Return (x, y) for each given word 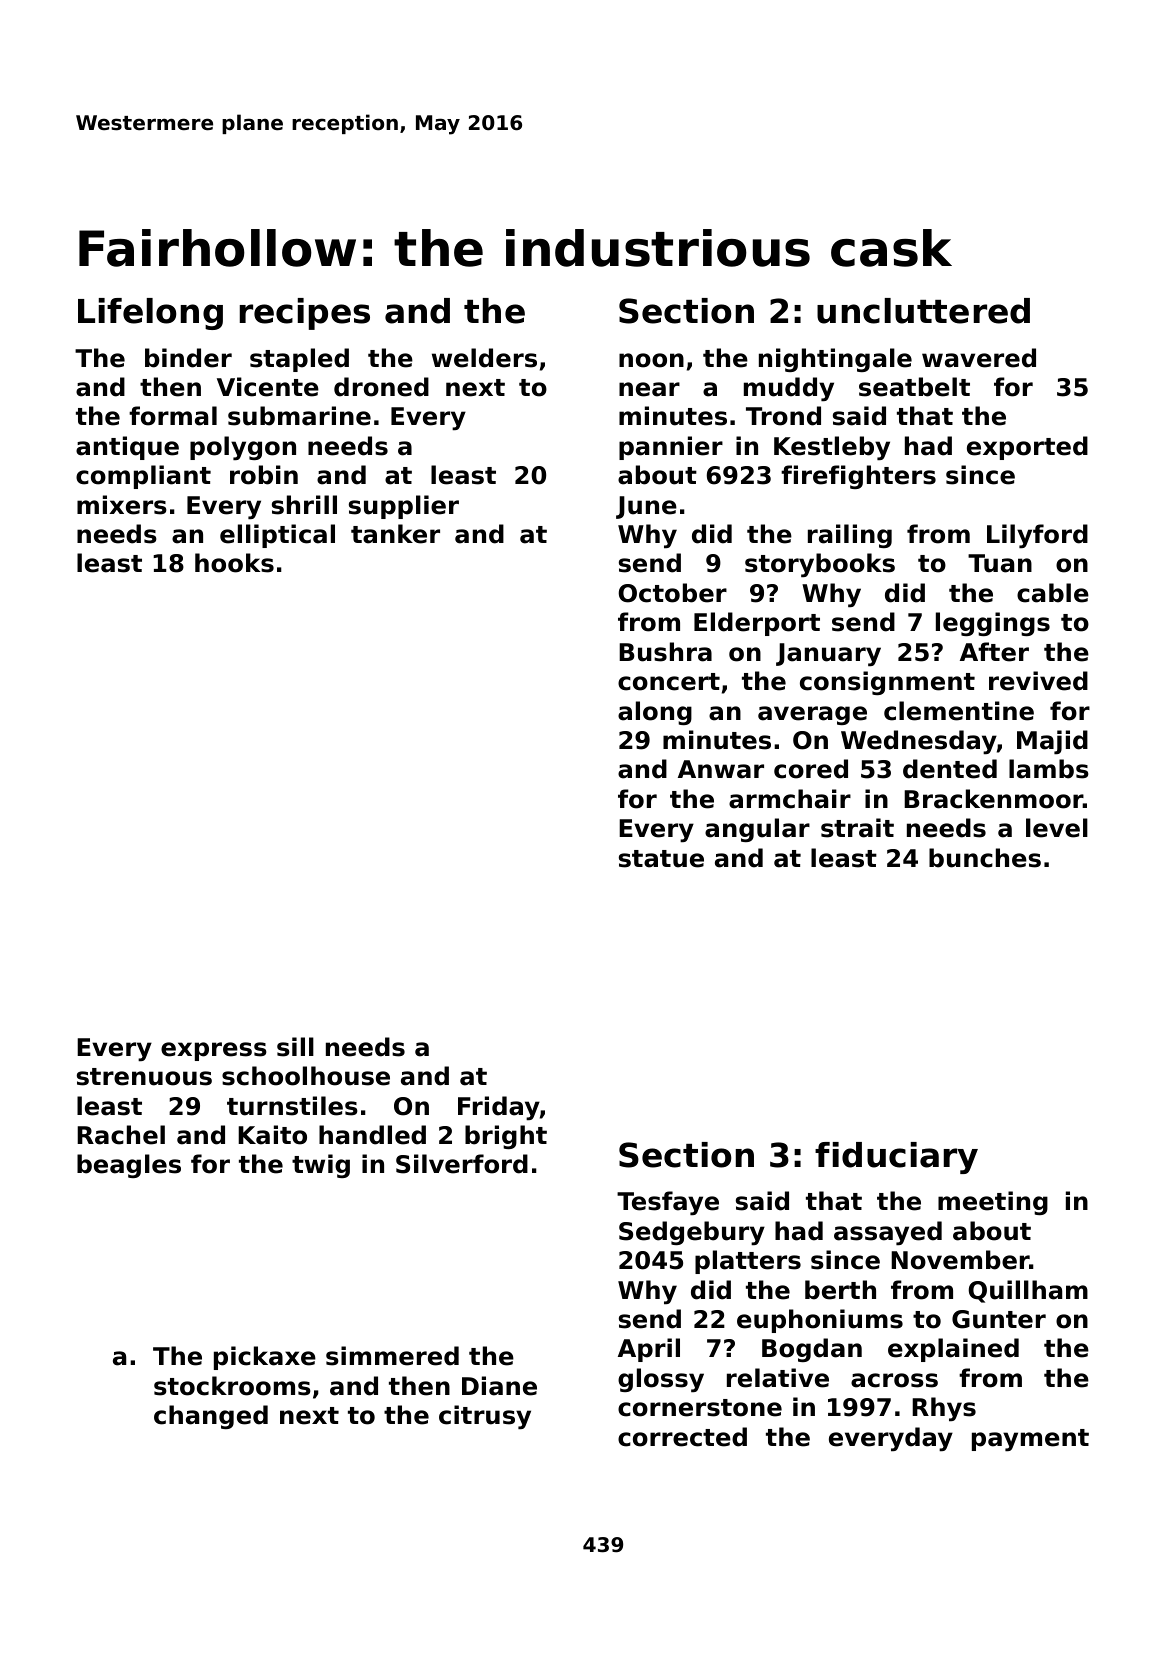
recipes (305, 314)
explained (953, 1350)
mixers (122, 505)
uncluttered (923, 311)
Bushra (665, 652)
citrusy (485, 1417)
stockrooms (232, 1386)
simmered (392, 1356)
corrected (682, 1437)
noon (651, 360)
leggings (993, 624)
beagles (129, 1166)
